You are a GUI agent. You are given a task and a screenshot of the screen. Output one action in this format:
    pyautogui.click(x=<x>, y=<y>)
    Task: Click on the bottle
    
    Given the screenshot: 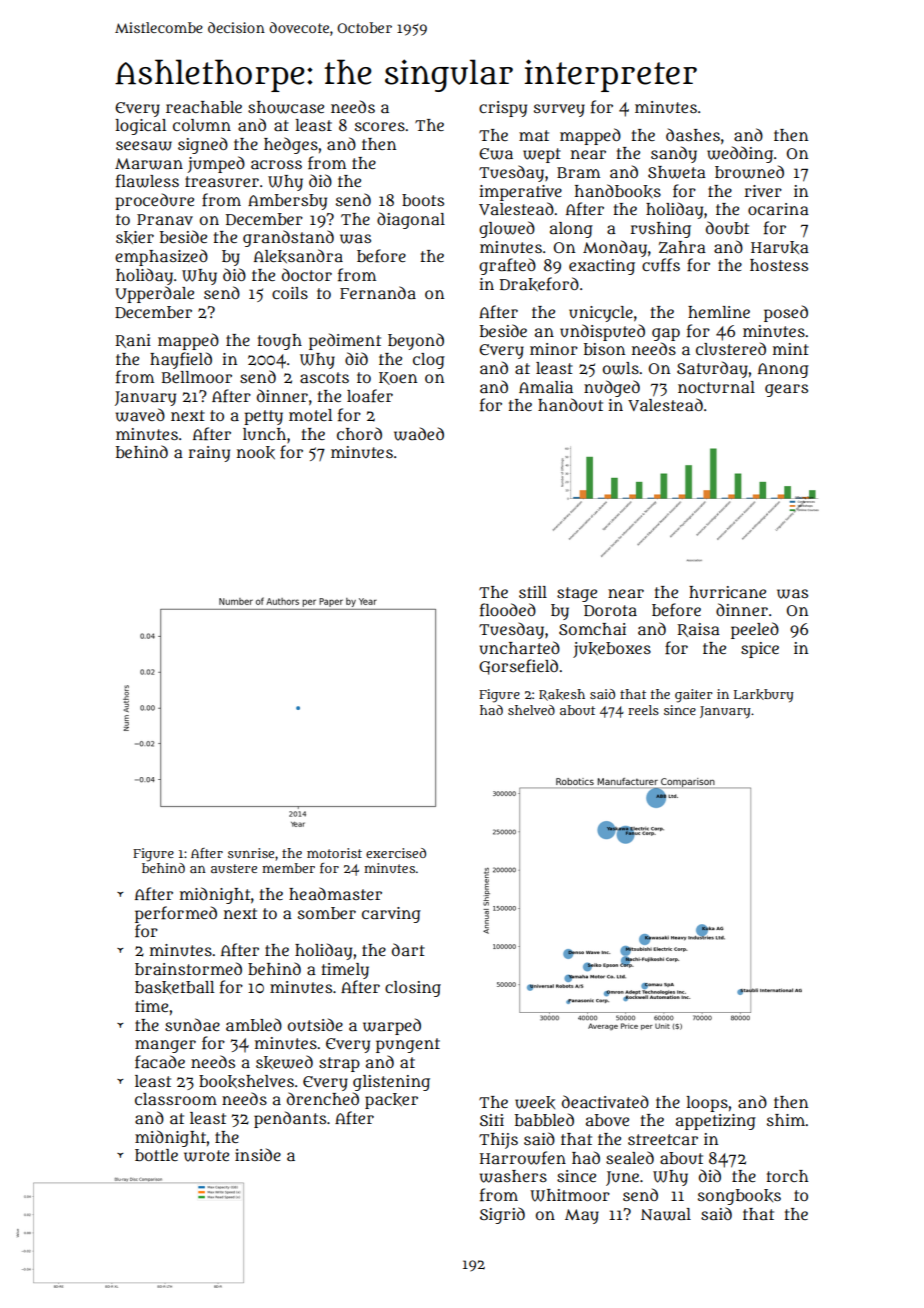 What is the action you would take?
    pyautogui.click(x=156, y=1155)
